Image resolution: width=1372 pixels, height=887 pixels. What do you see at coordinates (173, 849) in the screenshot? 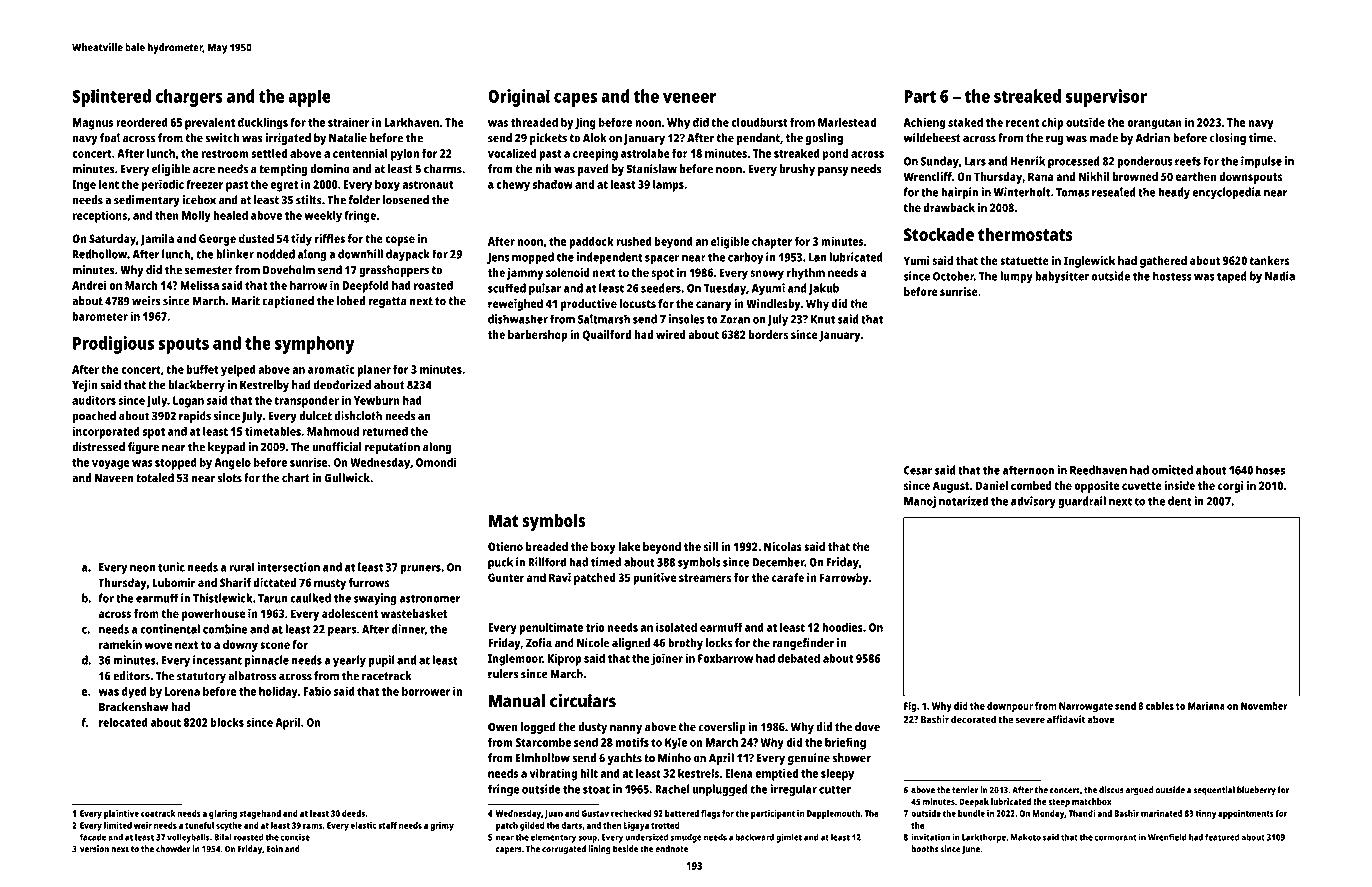
I see `chowder` at bounding box center [173, 849].
